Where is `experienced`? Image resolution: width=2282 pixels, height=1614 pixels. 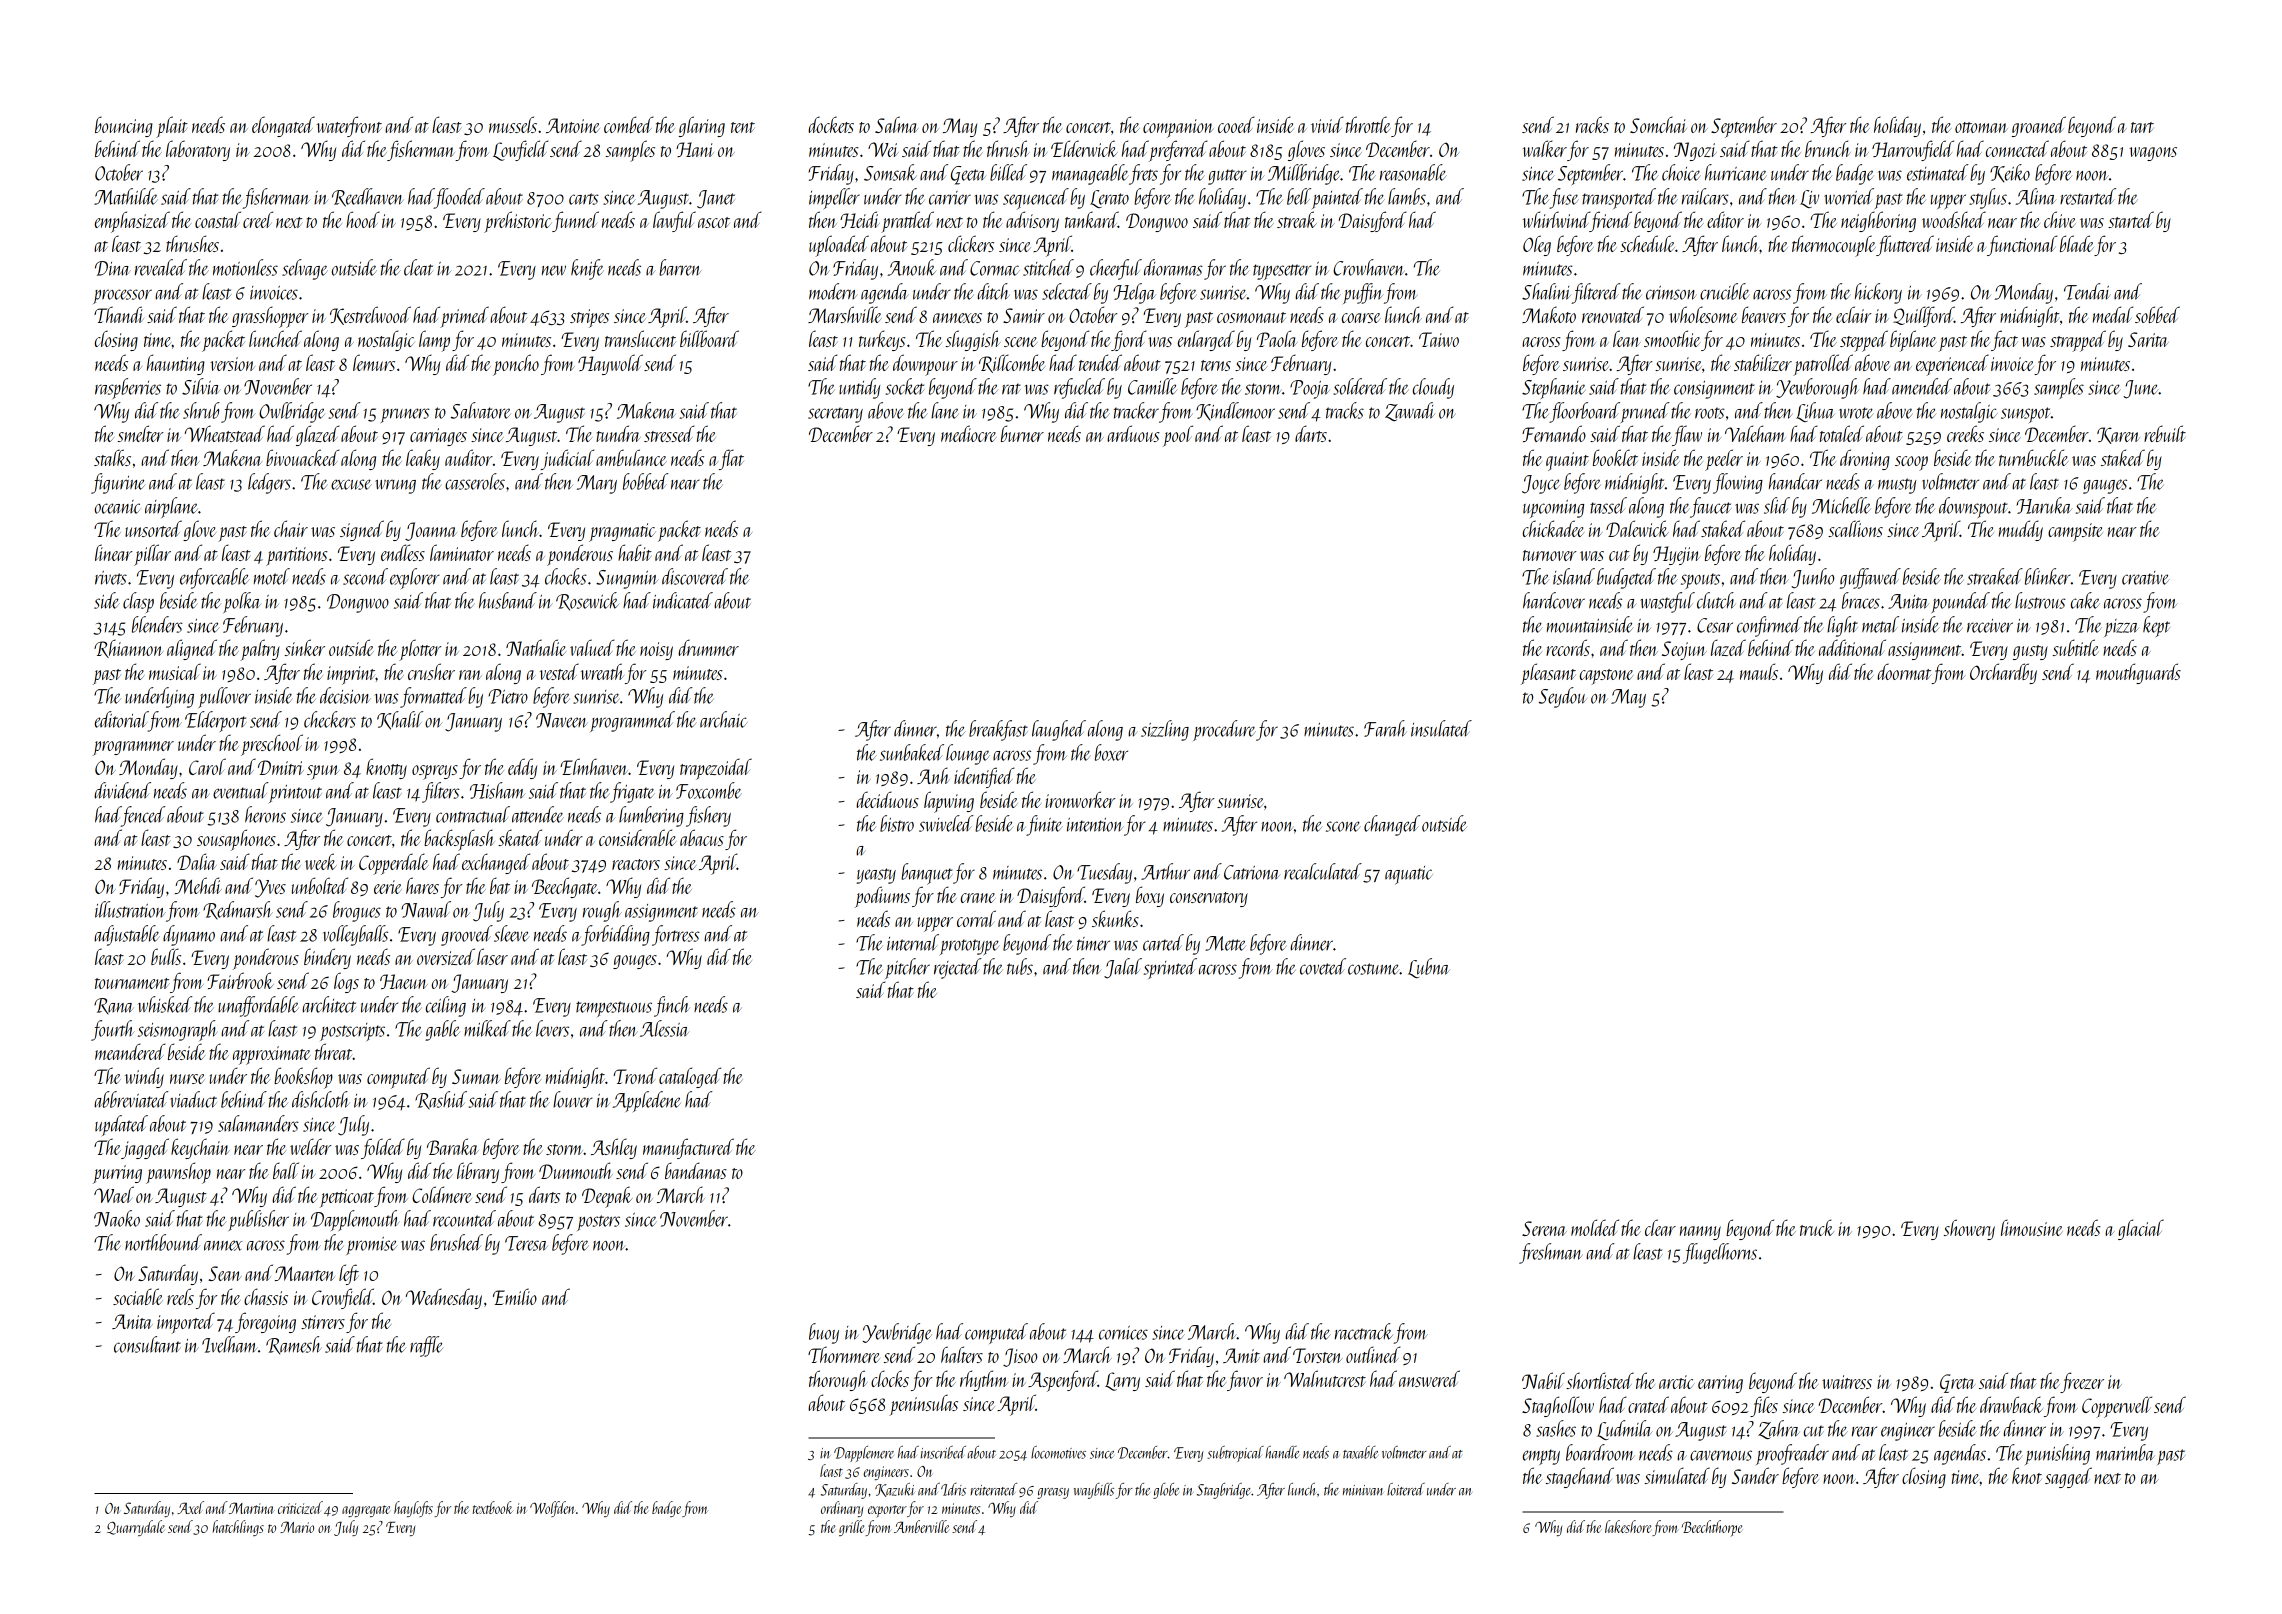 experienced is located at coordinates (1952, 365).
